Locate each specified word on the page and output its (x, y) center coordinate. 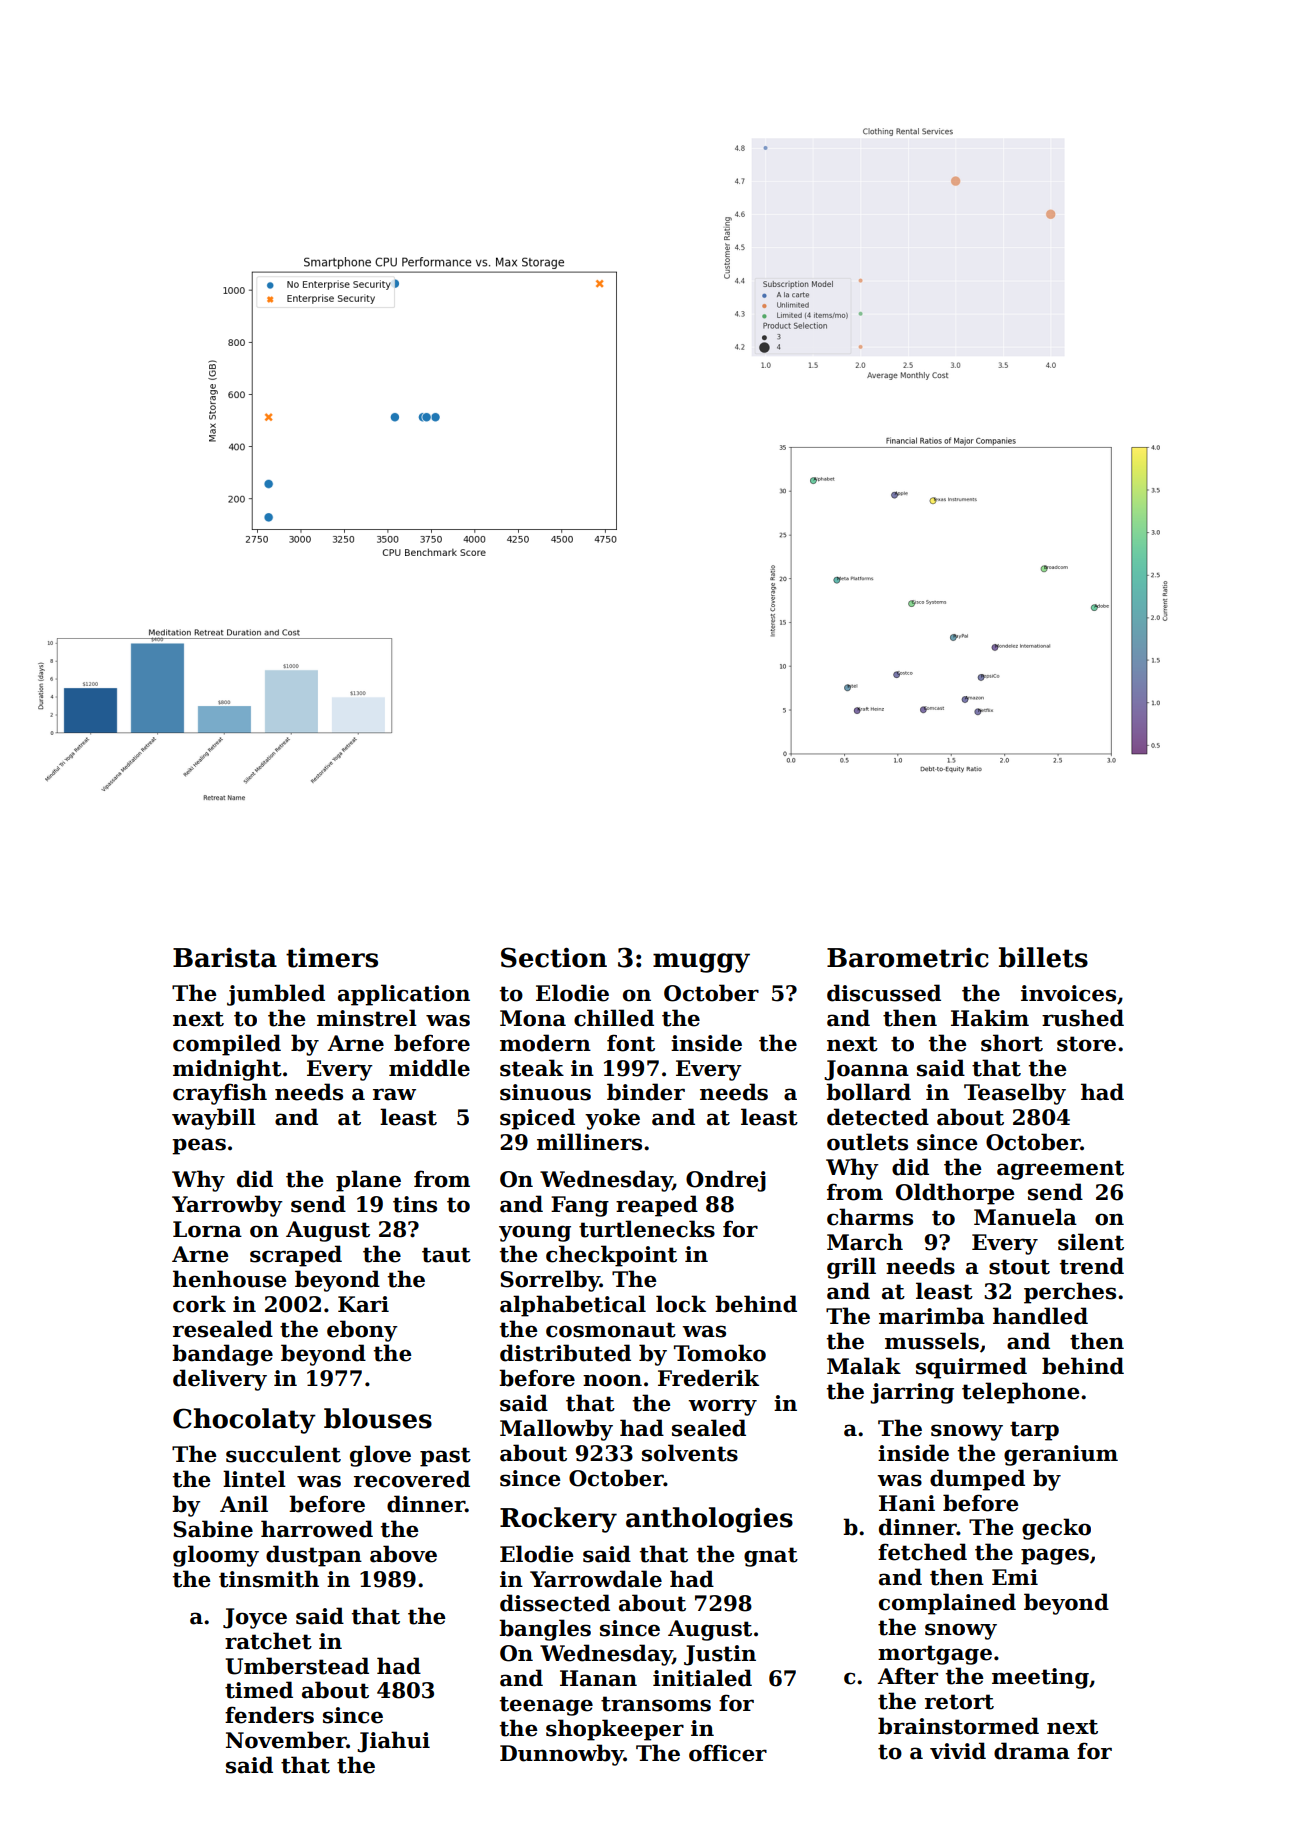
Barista (225, 958)
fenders (269, 1715)
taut (446, 1255)
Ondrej (726, 1181)
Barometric (908, 958)
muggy (701, 963)
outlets (867, 1142)
